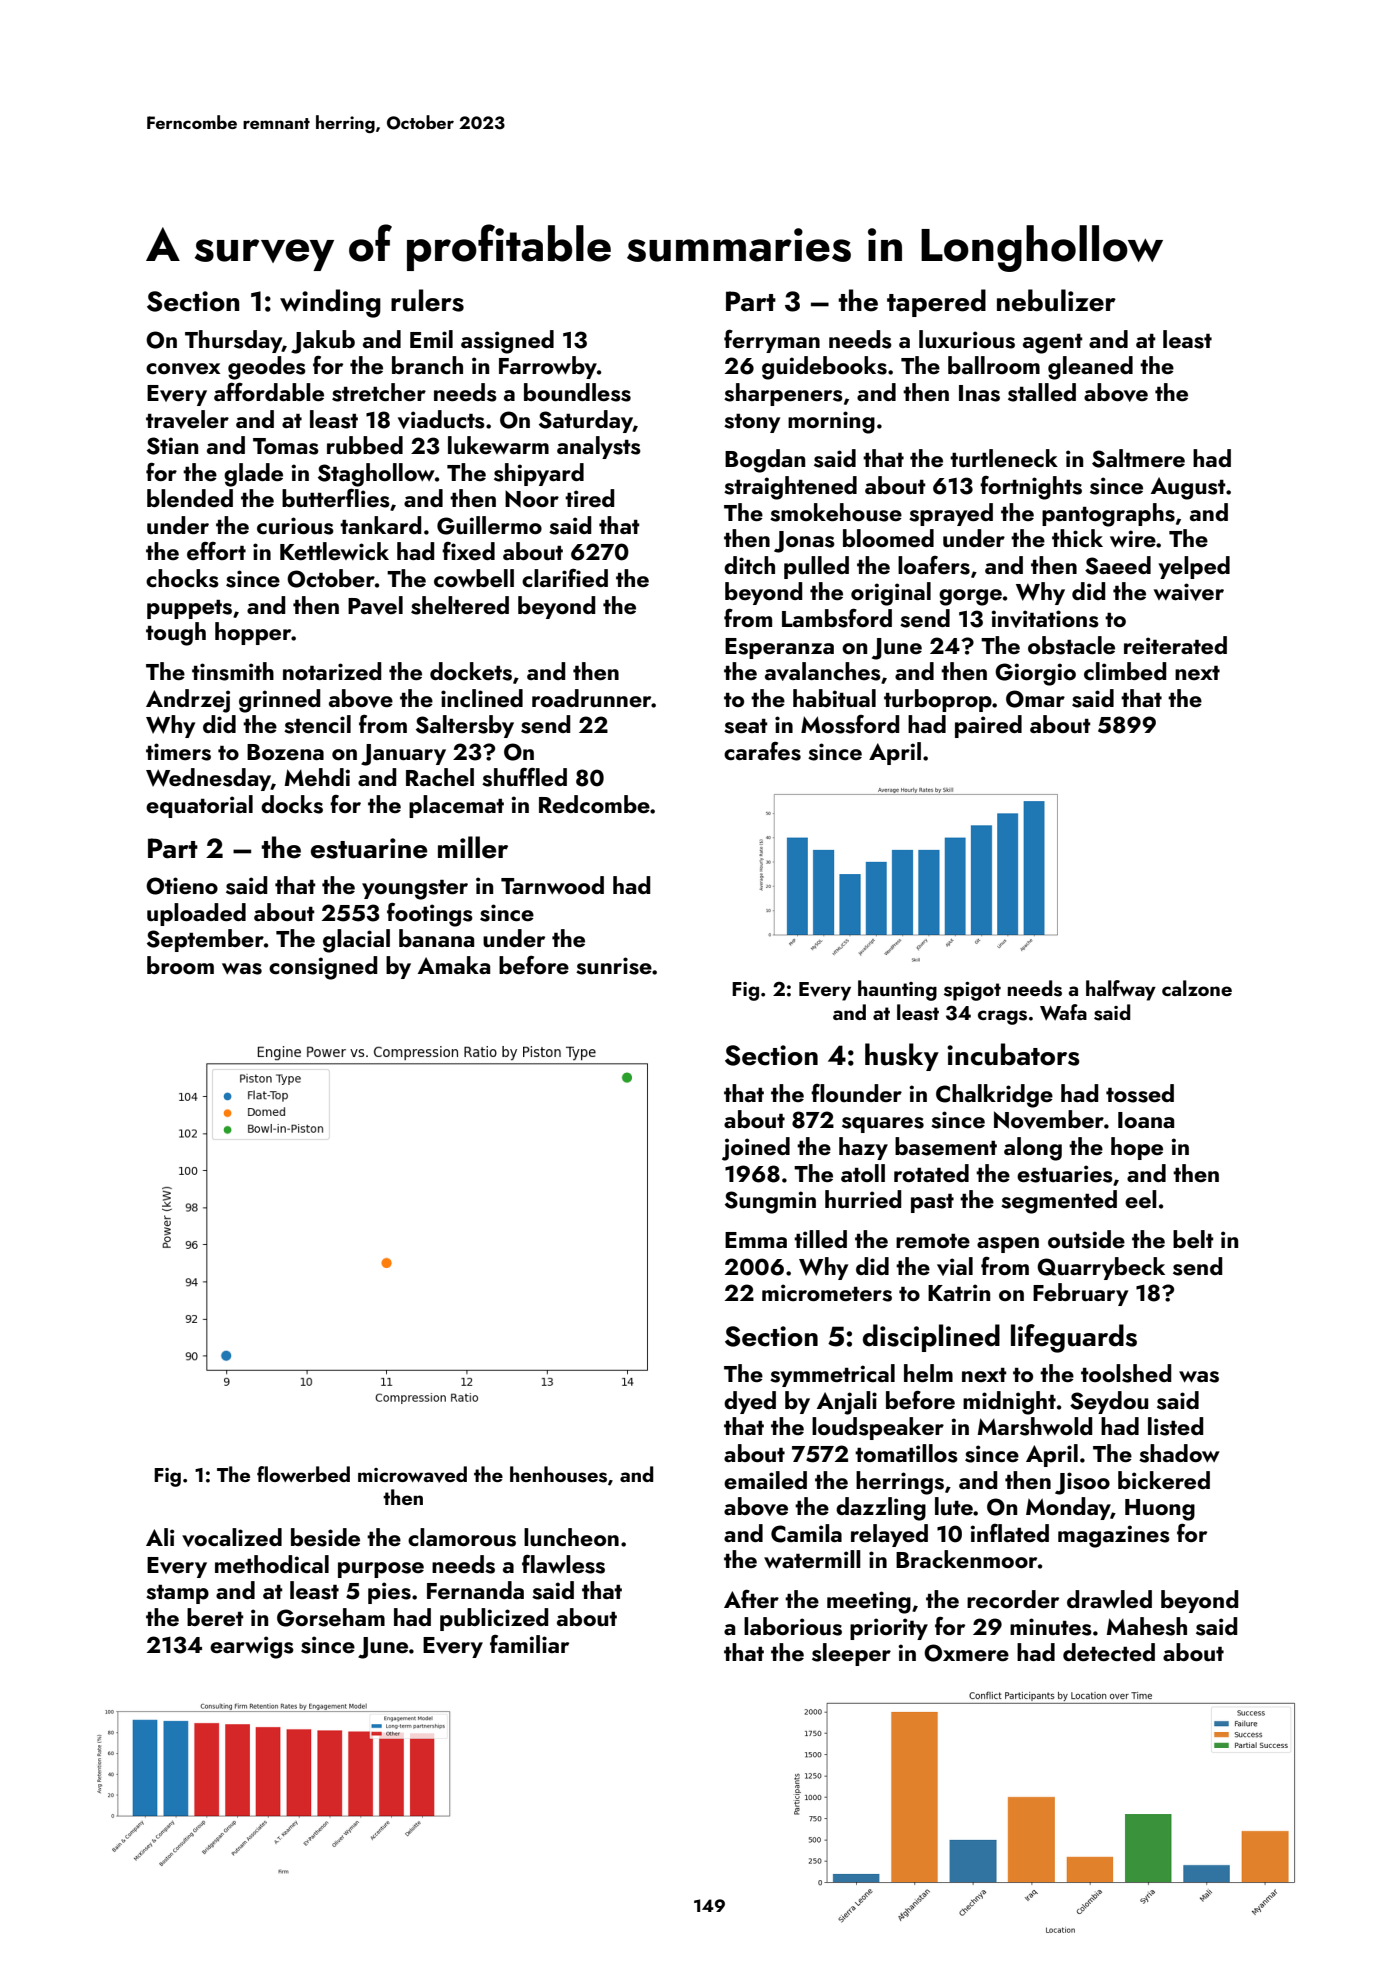 This image has height=1969, width=1386. I want to click on footings, so click(430, 915).
